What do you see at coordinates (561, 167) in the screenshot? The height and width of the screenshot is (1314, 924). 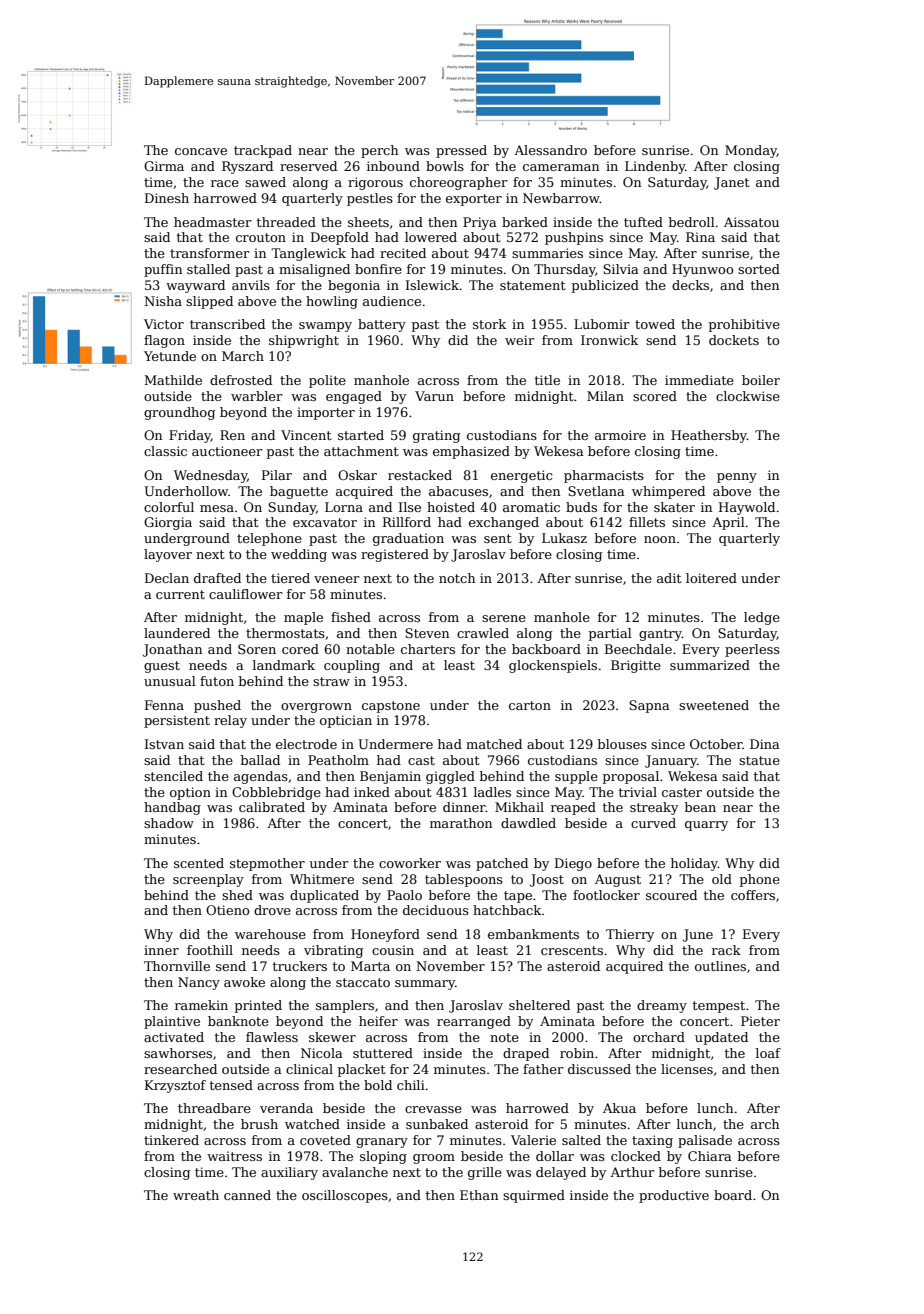 I see `cameraman` at bounding box center [561, 167].
